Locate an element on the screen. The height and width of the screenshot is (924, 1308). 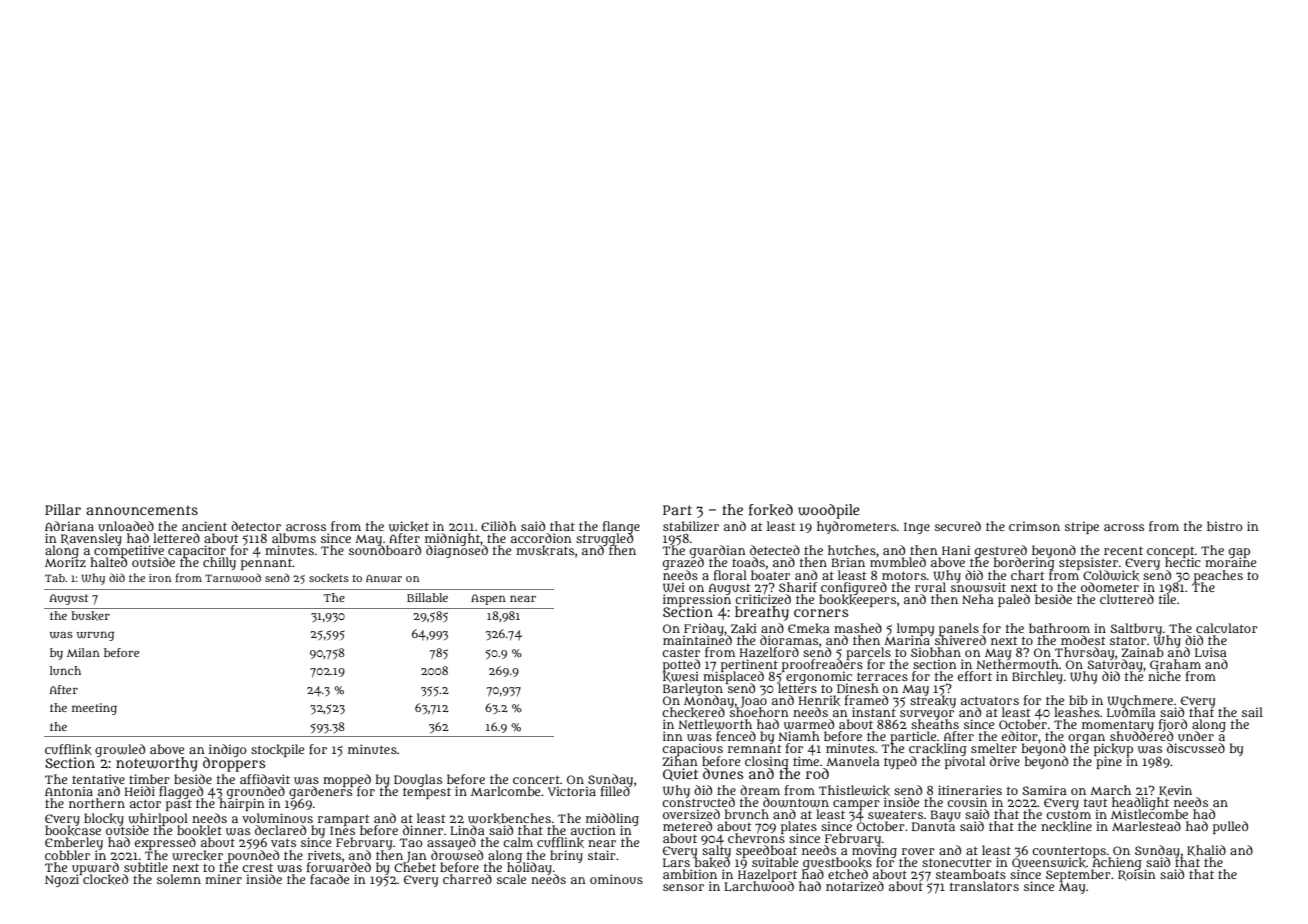
niche is located at coordinates (1164, 676).
